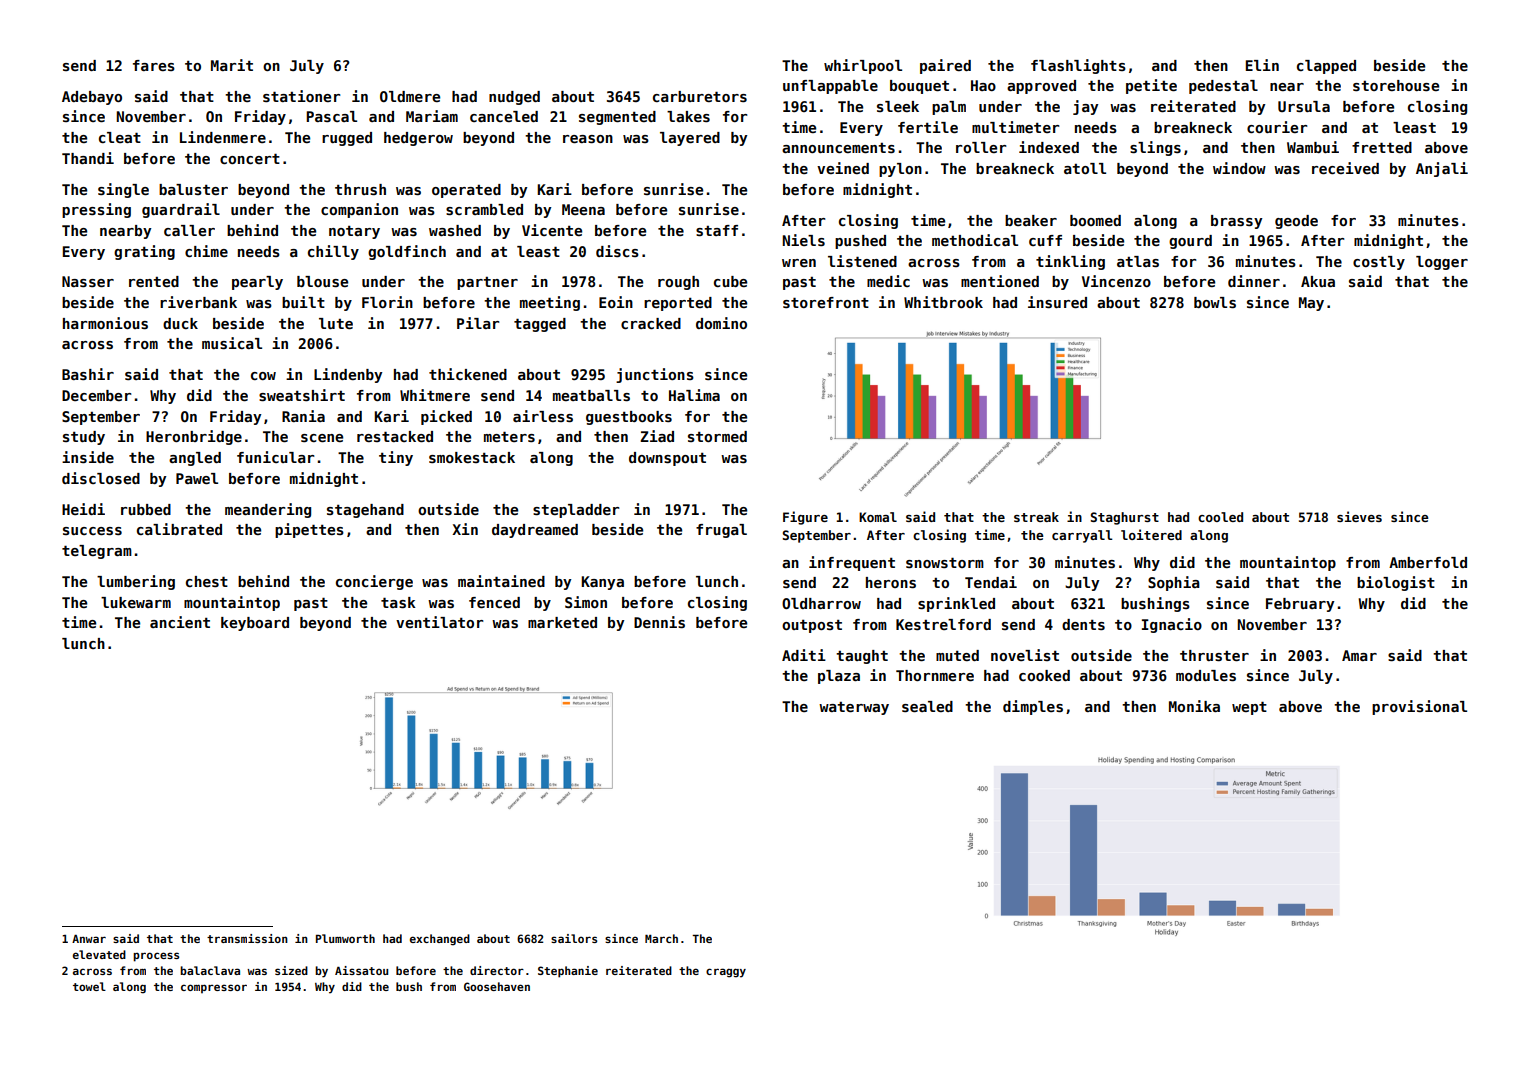  Describe the element at coordinates (568, 972) in the screenshot. I see `Stephanie` at that location.
